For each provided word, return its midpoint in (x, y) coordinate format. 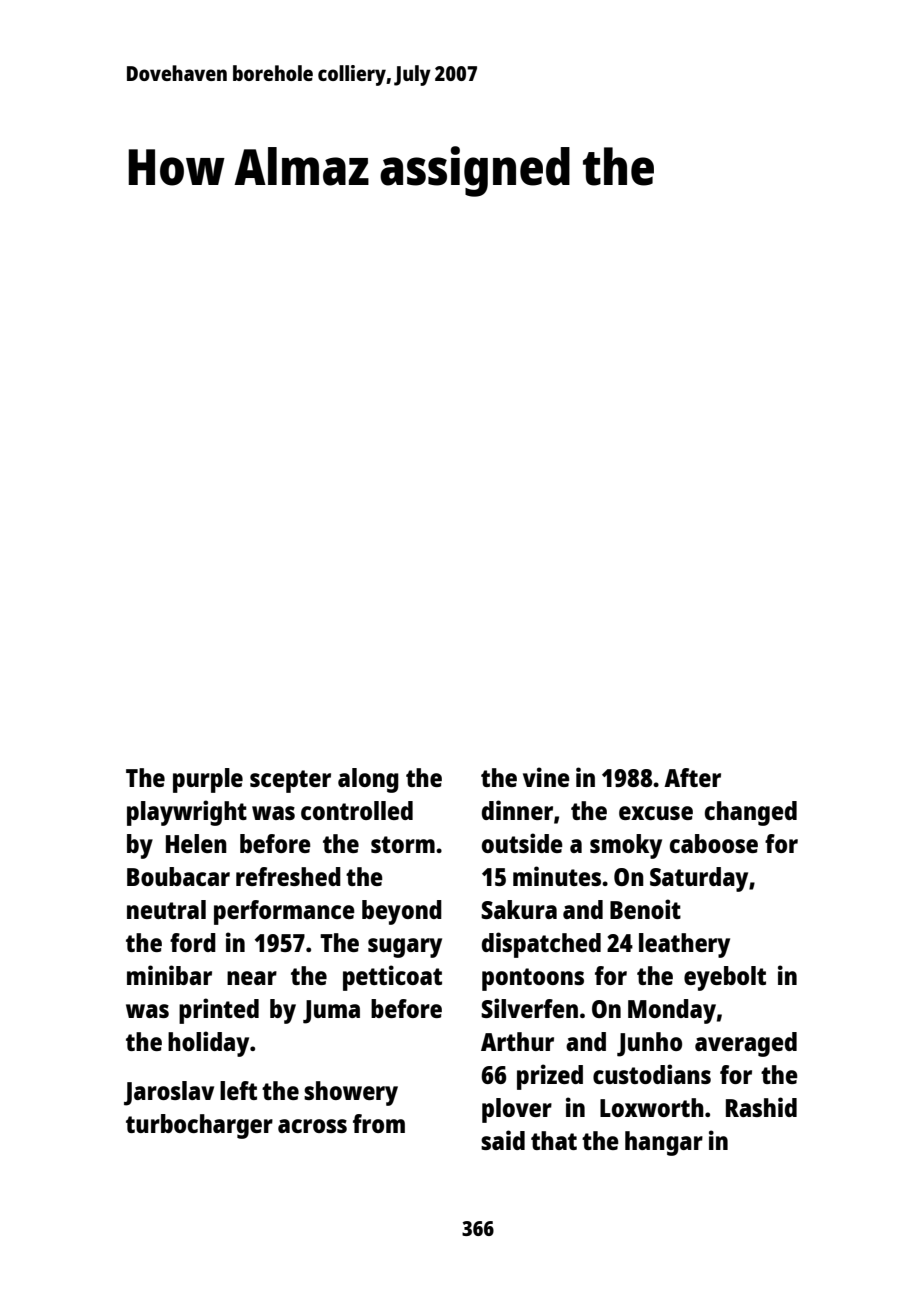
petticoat (392, 978)
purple (208, 780)
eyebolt (725, 978)
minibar (169, 975)
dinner (517, 810)
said (503, 1140)
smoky (626, 846)
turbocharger (199, 1126)
